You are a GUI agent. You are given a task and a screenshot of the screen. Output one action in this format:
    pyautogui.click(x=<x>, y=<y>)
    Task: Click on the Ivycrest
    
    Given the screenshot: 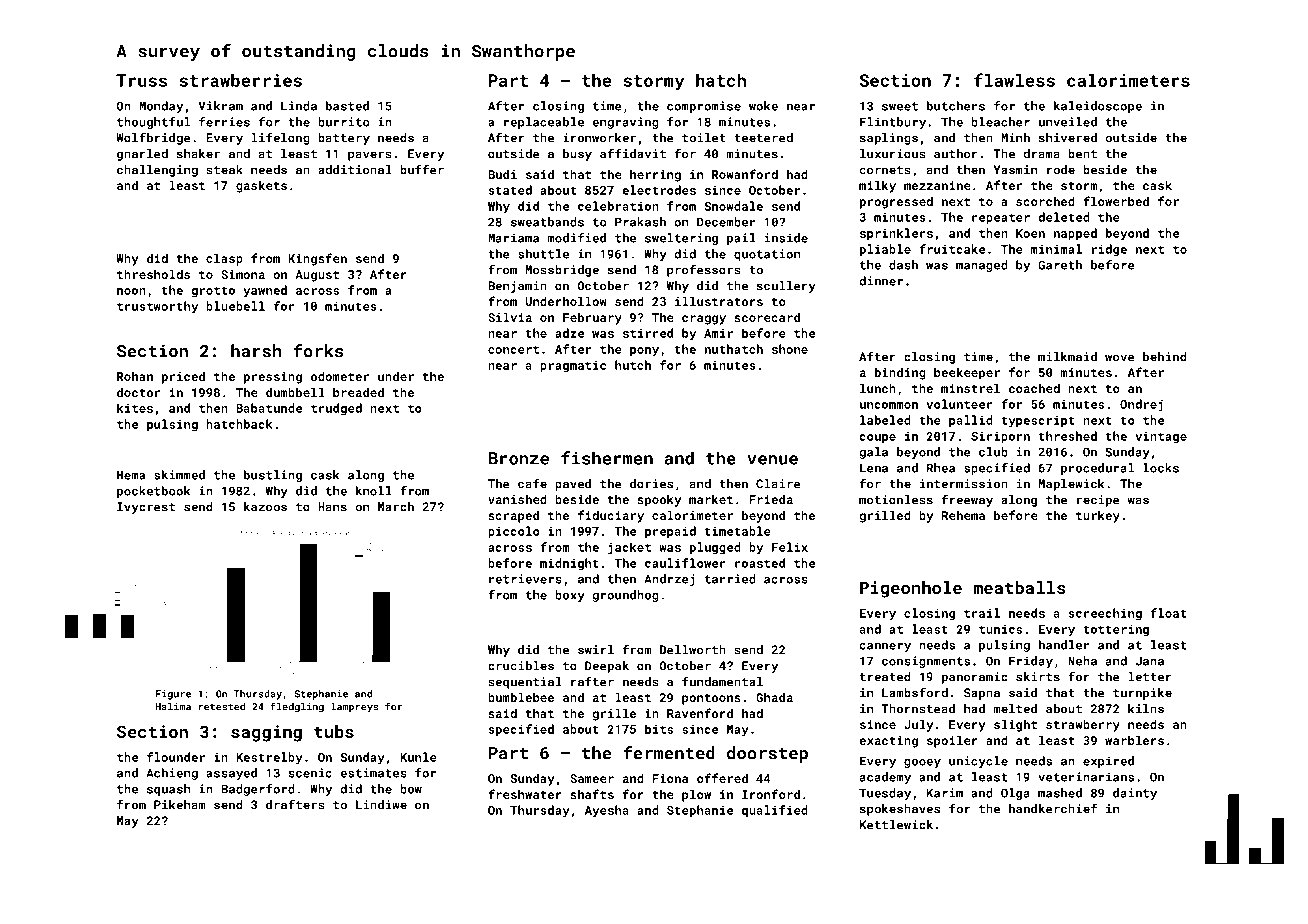 What is the action you would take?
    pyautogui.click(x=146, y=508)
